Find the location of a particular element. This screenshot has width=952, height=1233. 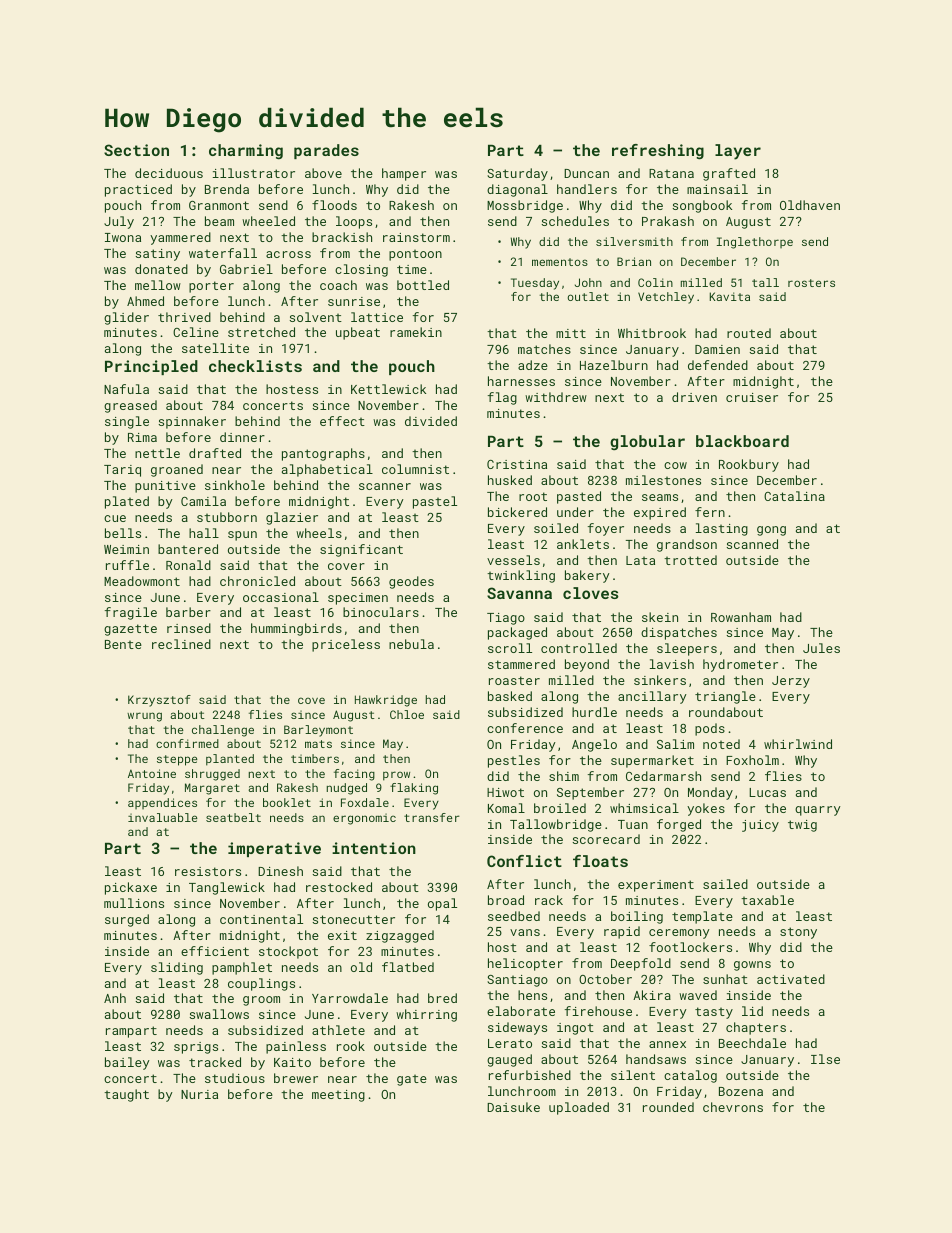

gong is located at coordinates (771, 531).
